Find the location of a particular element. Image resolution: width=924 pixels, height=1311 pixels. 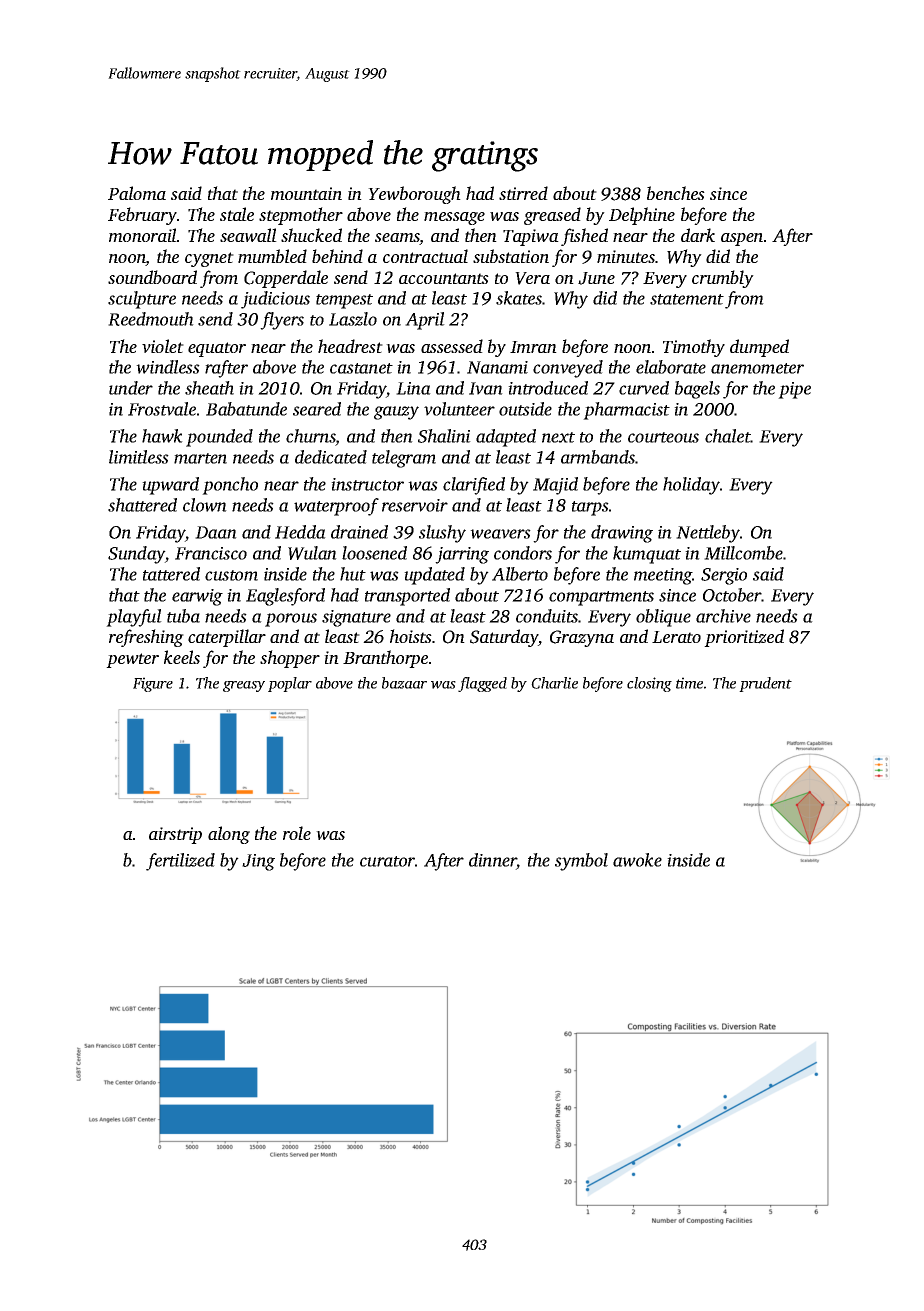

dinner is located at coordinates (493, 861).
